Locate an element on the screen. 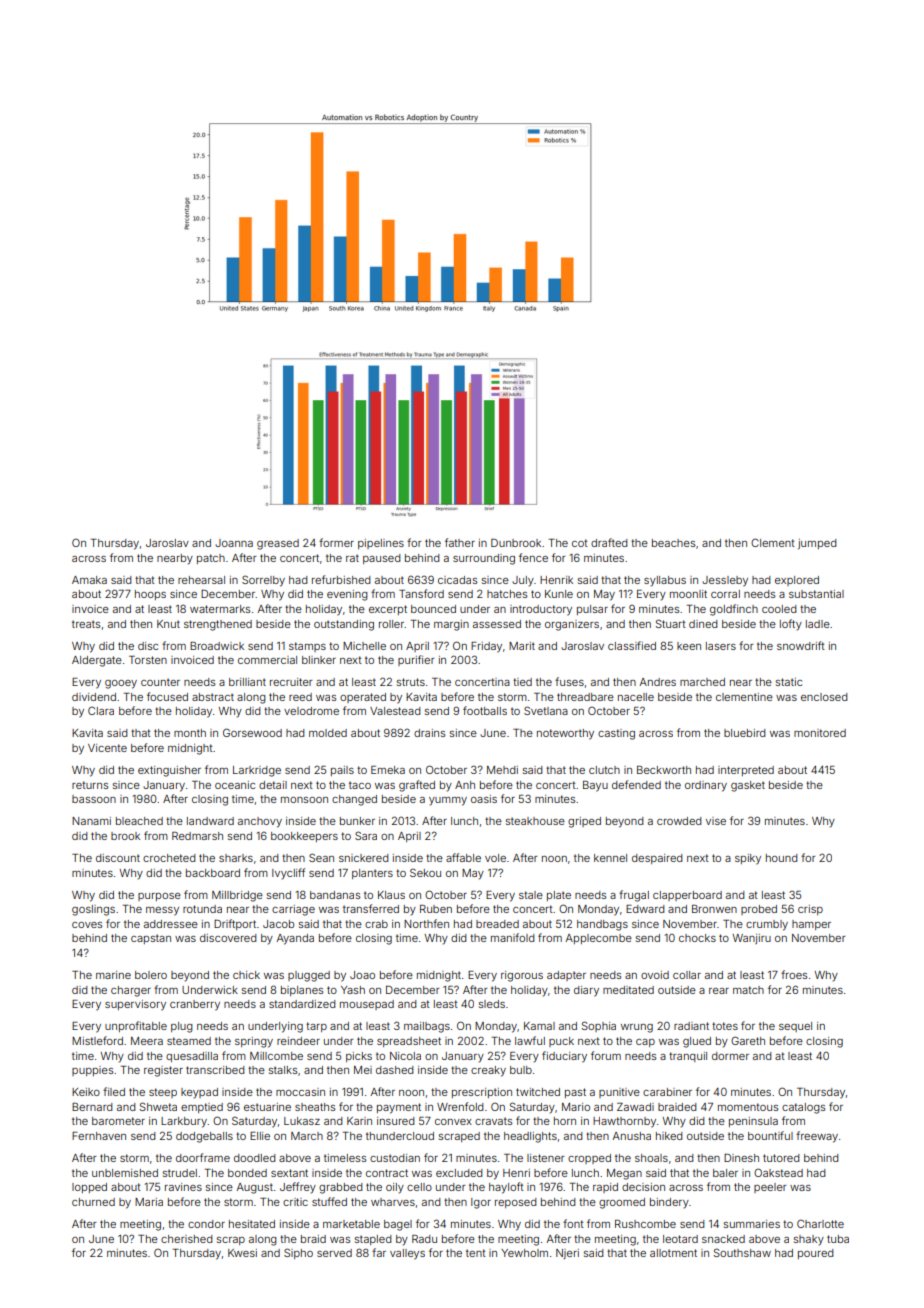  Clara is located at coordinates (101, 710).
